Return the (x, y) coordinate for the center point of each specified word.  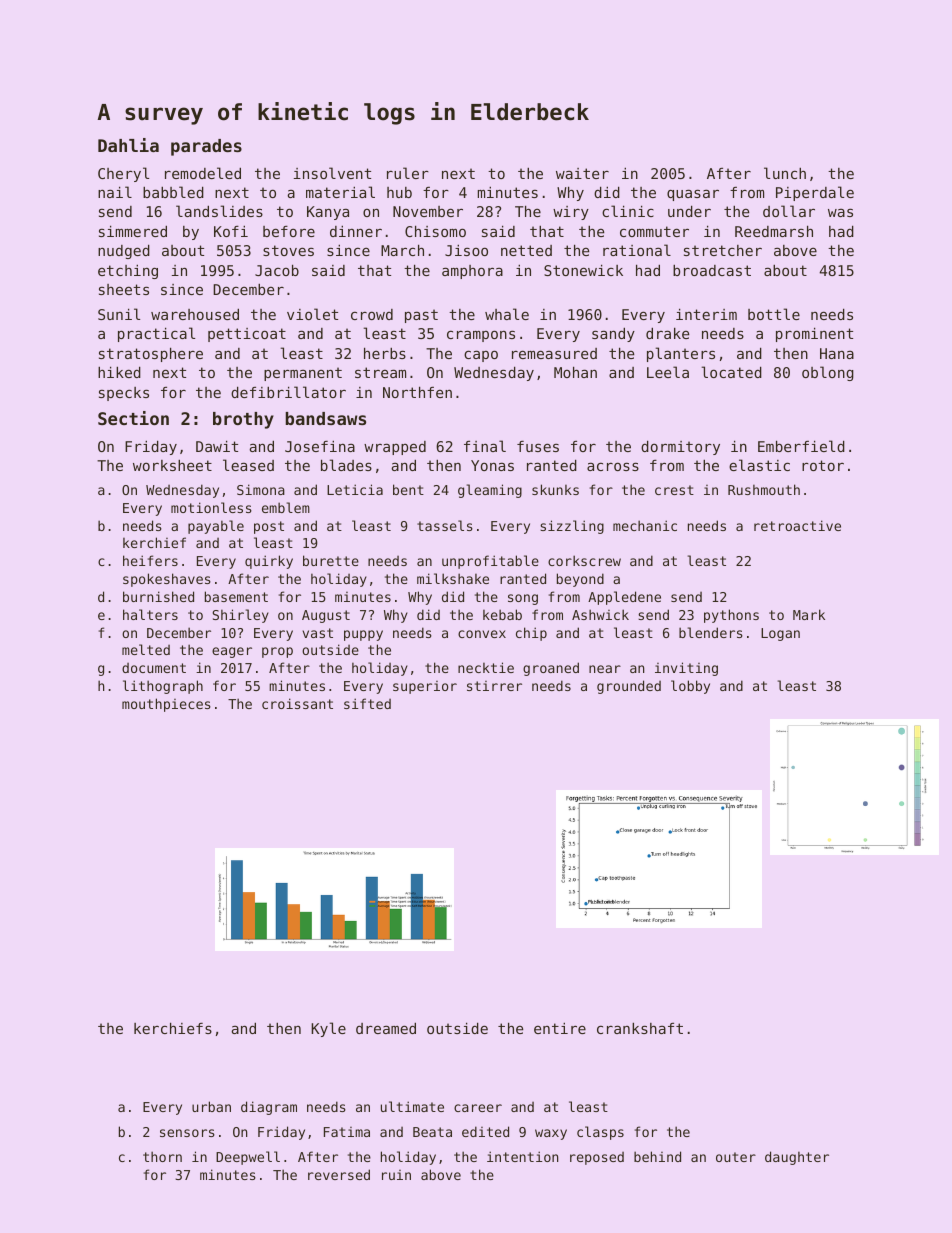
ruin (396, 1175)
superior (425, 687)
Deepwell (248, 1158)
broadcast (712, 270)
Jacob (277, 270)
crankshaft (640, 1028)
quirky (269, 562)
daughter (797, 1158)
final (485, 446)
